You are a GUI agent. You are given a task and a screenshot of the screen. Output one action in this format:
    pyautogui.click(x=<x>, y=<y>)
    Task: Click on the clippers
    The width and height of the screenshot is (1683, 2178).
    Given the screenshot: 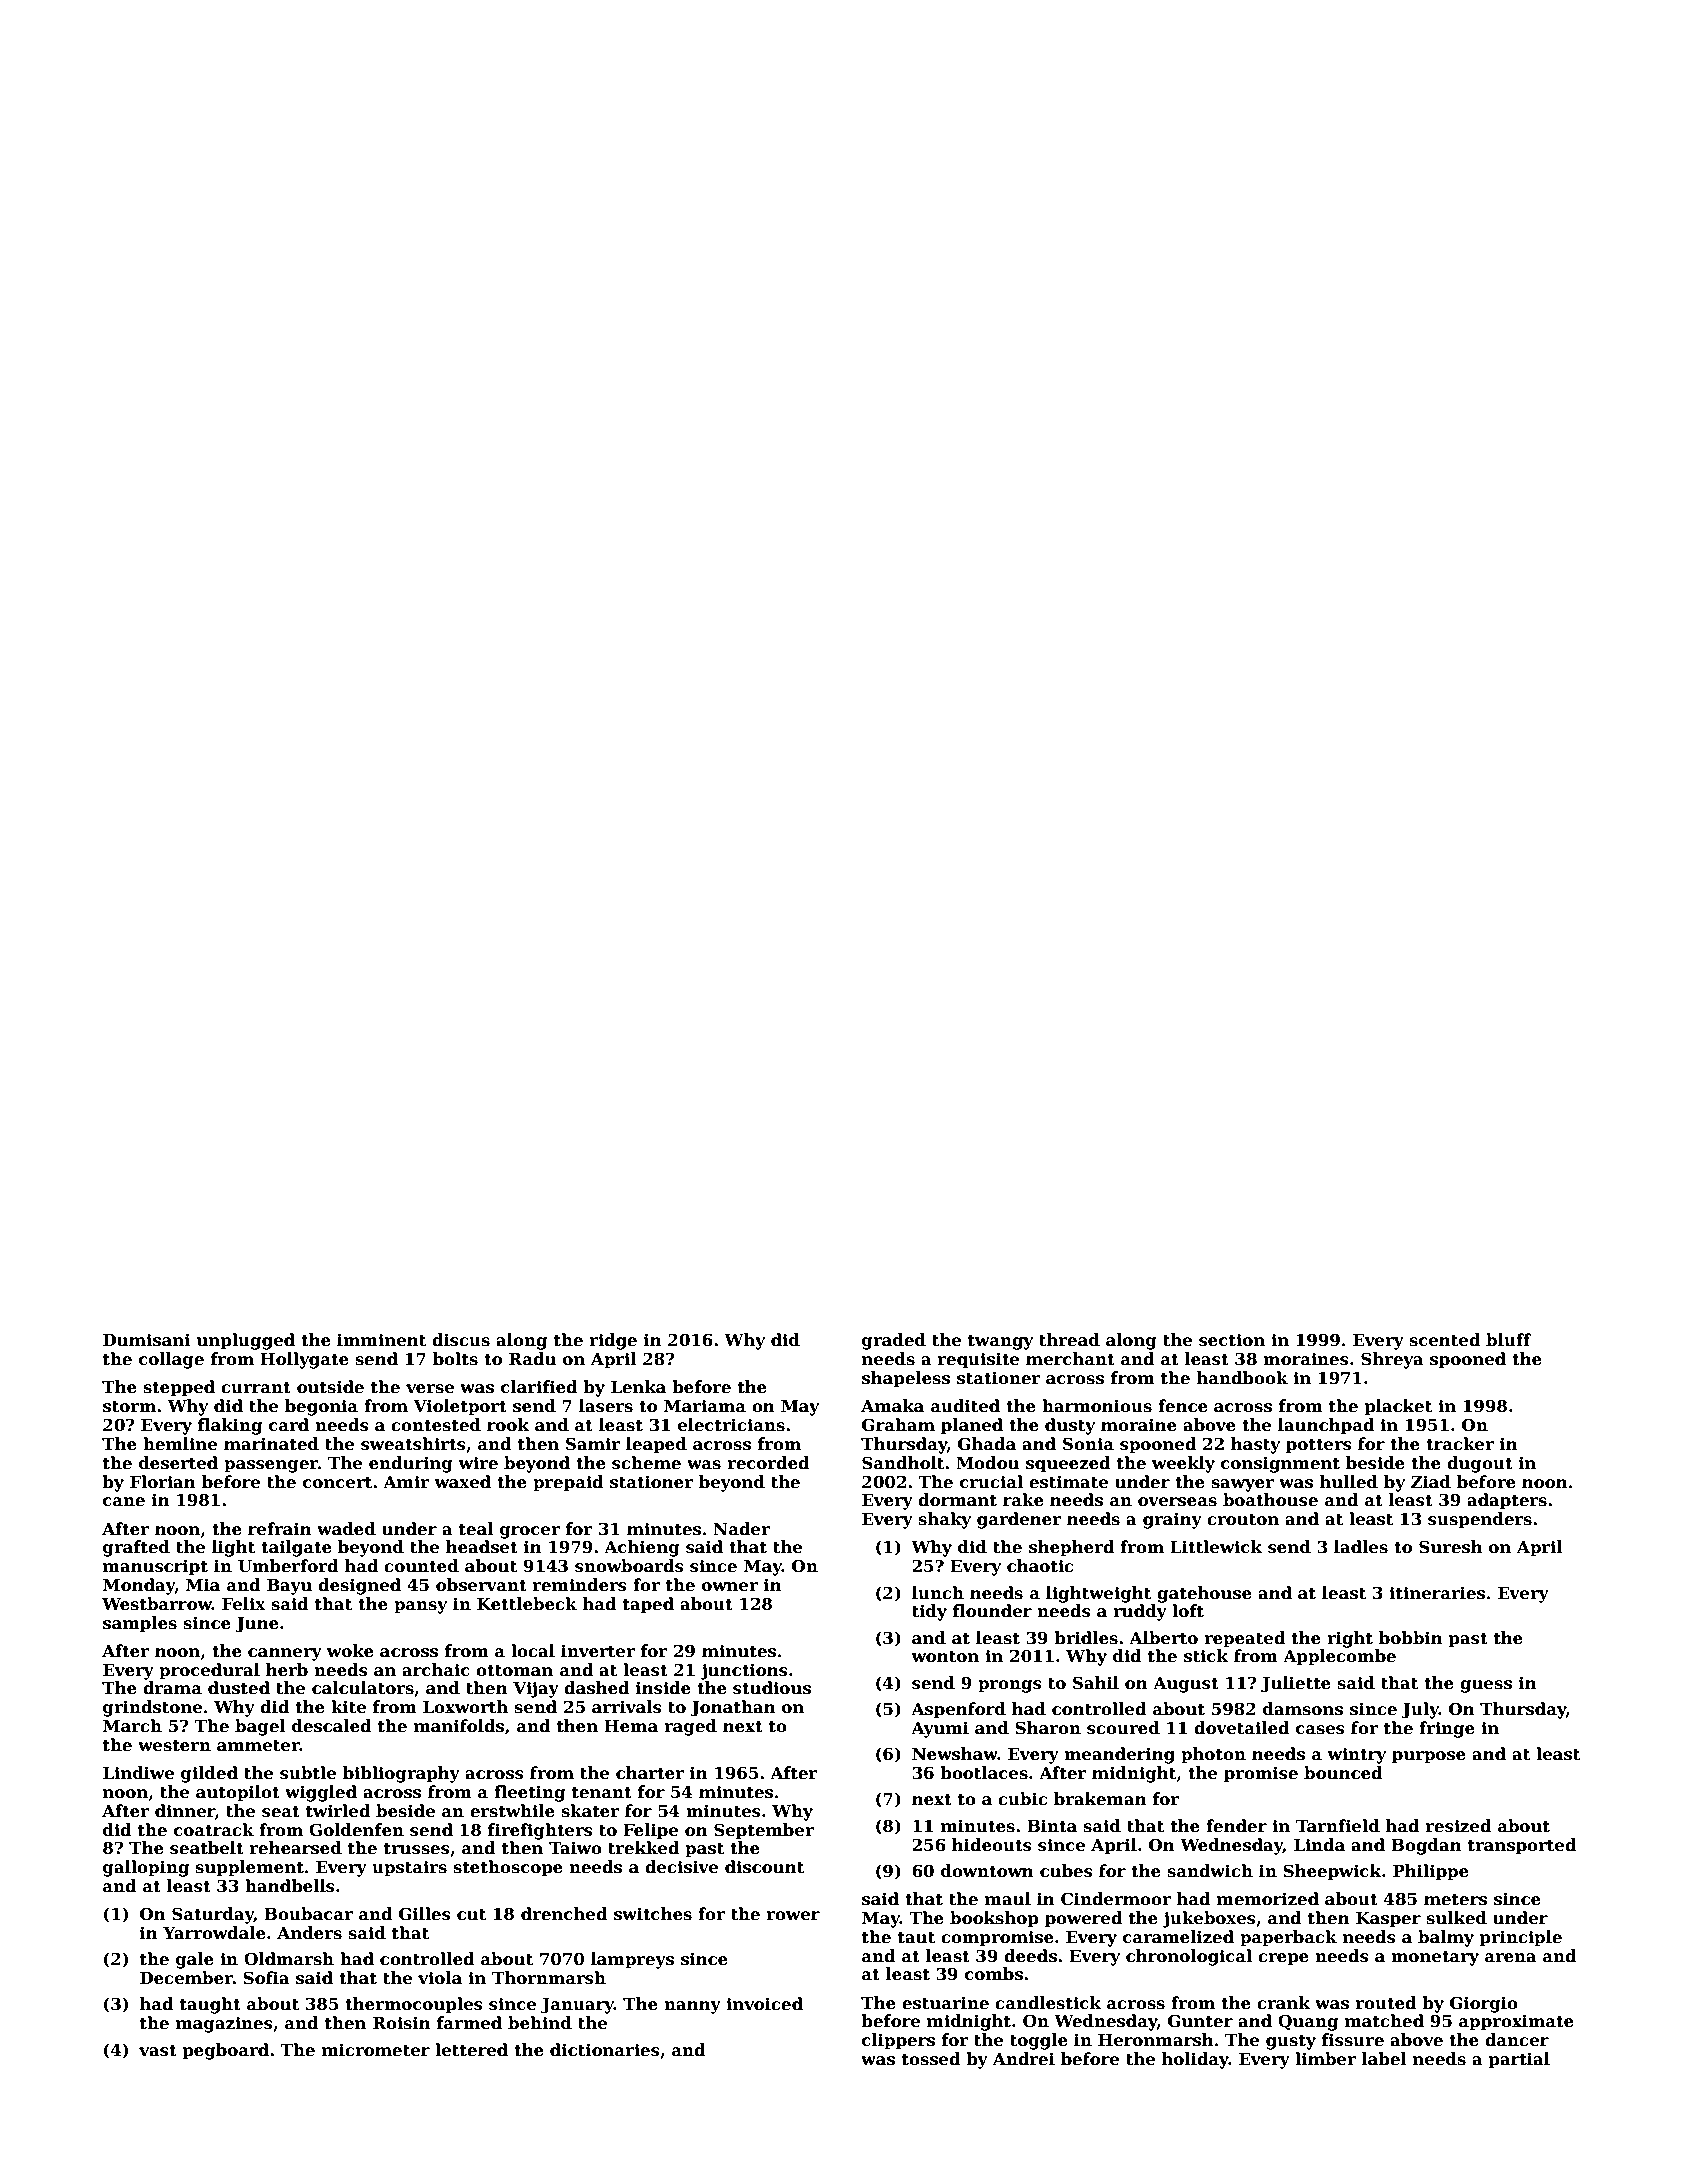 What is the action you would take?
    pyautogui.click(x=898, y=2041)
